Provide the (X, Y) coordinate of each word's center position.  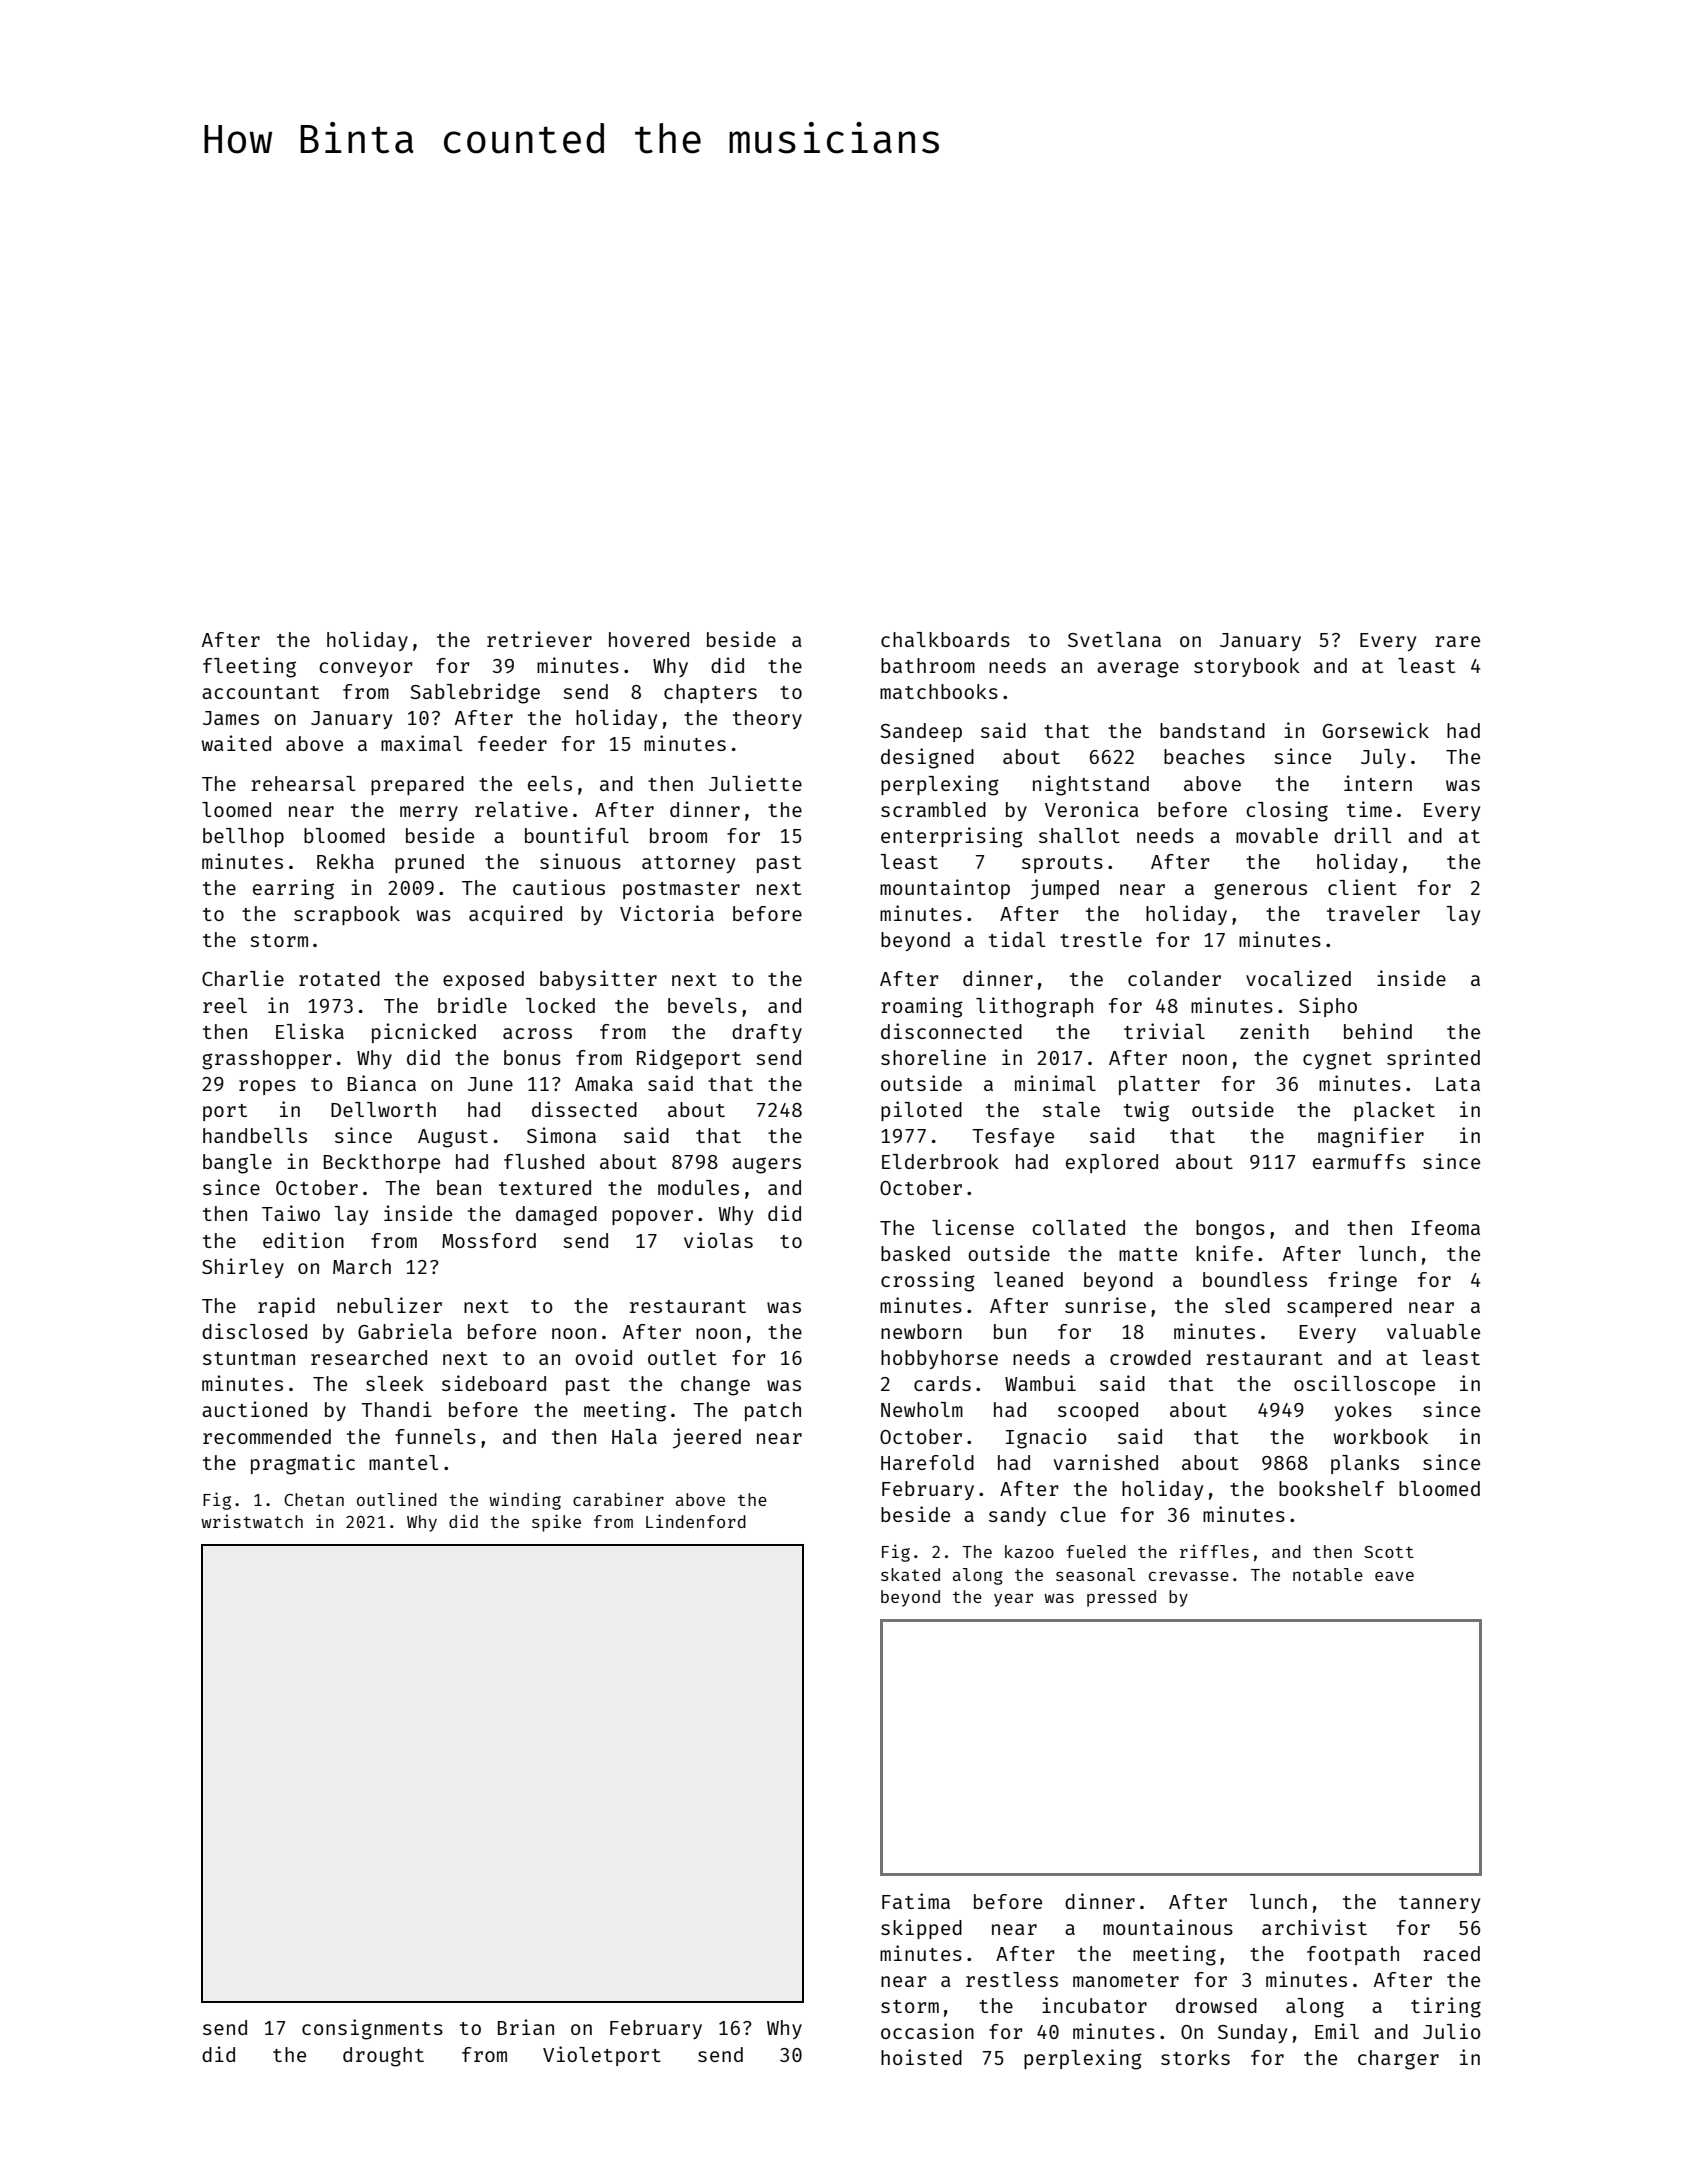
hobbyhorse (939, 1359)
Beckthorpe (382, 1163)
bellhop (243, 837)
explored (1112, 1163)
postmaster (681, 890)
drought (383, 2057)
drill (1363, 835)
